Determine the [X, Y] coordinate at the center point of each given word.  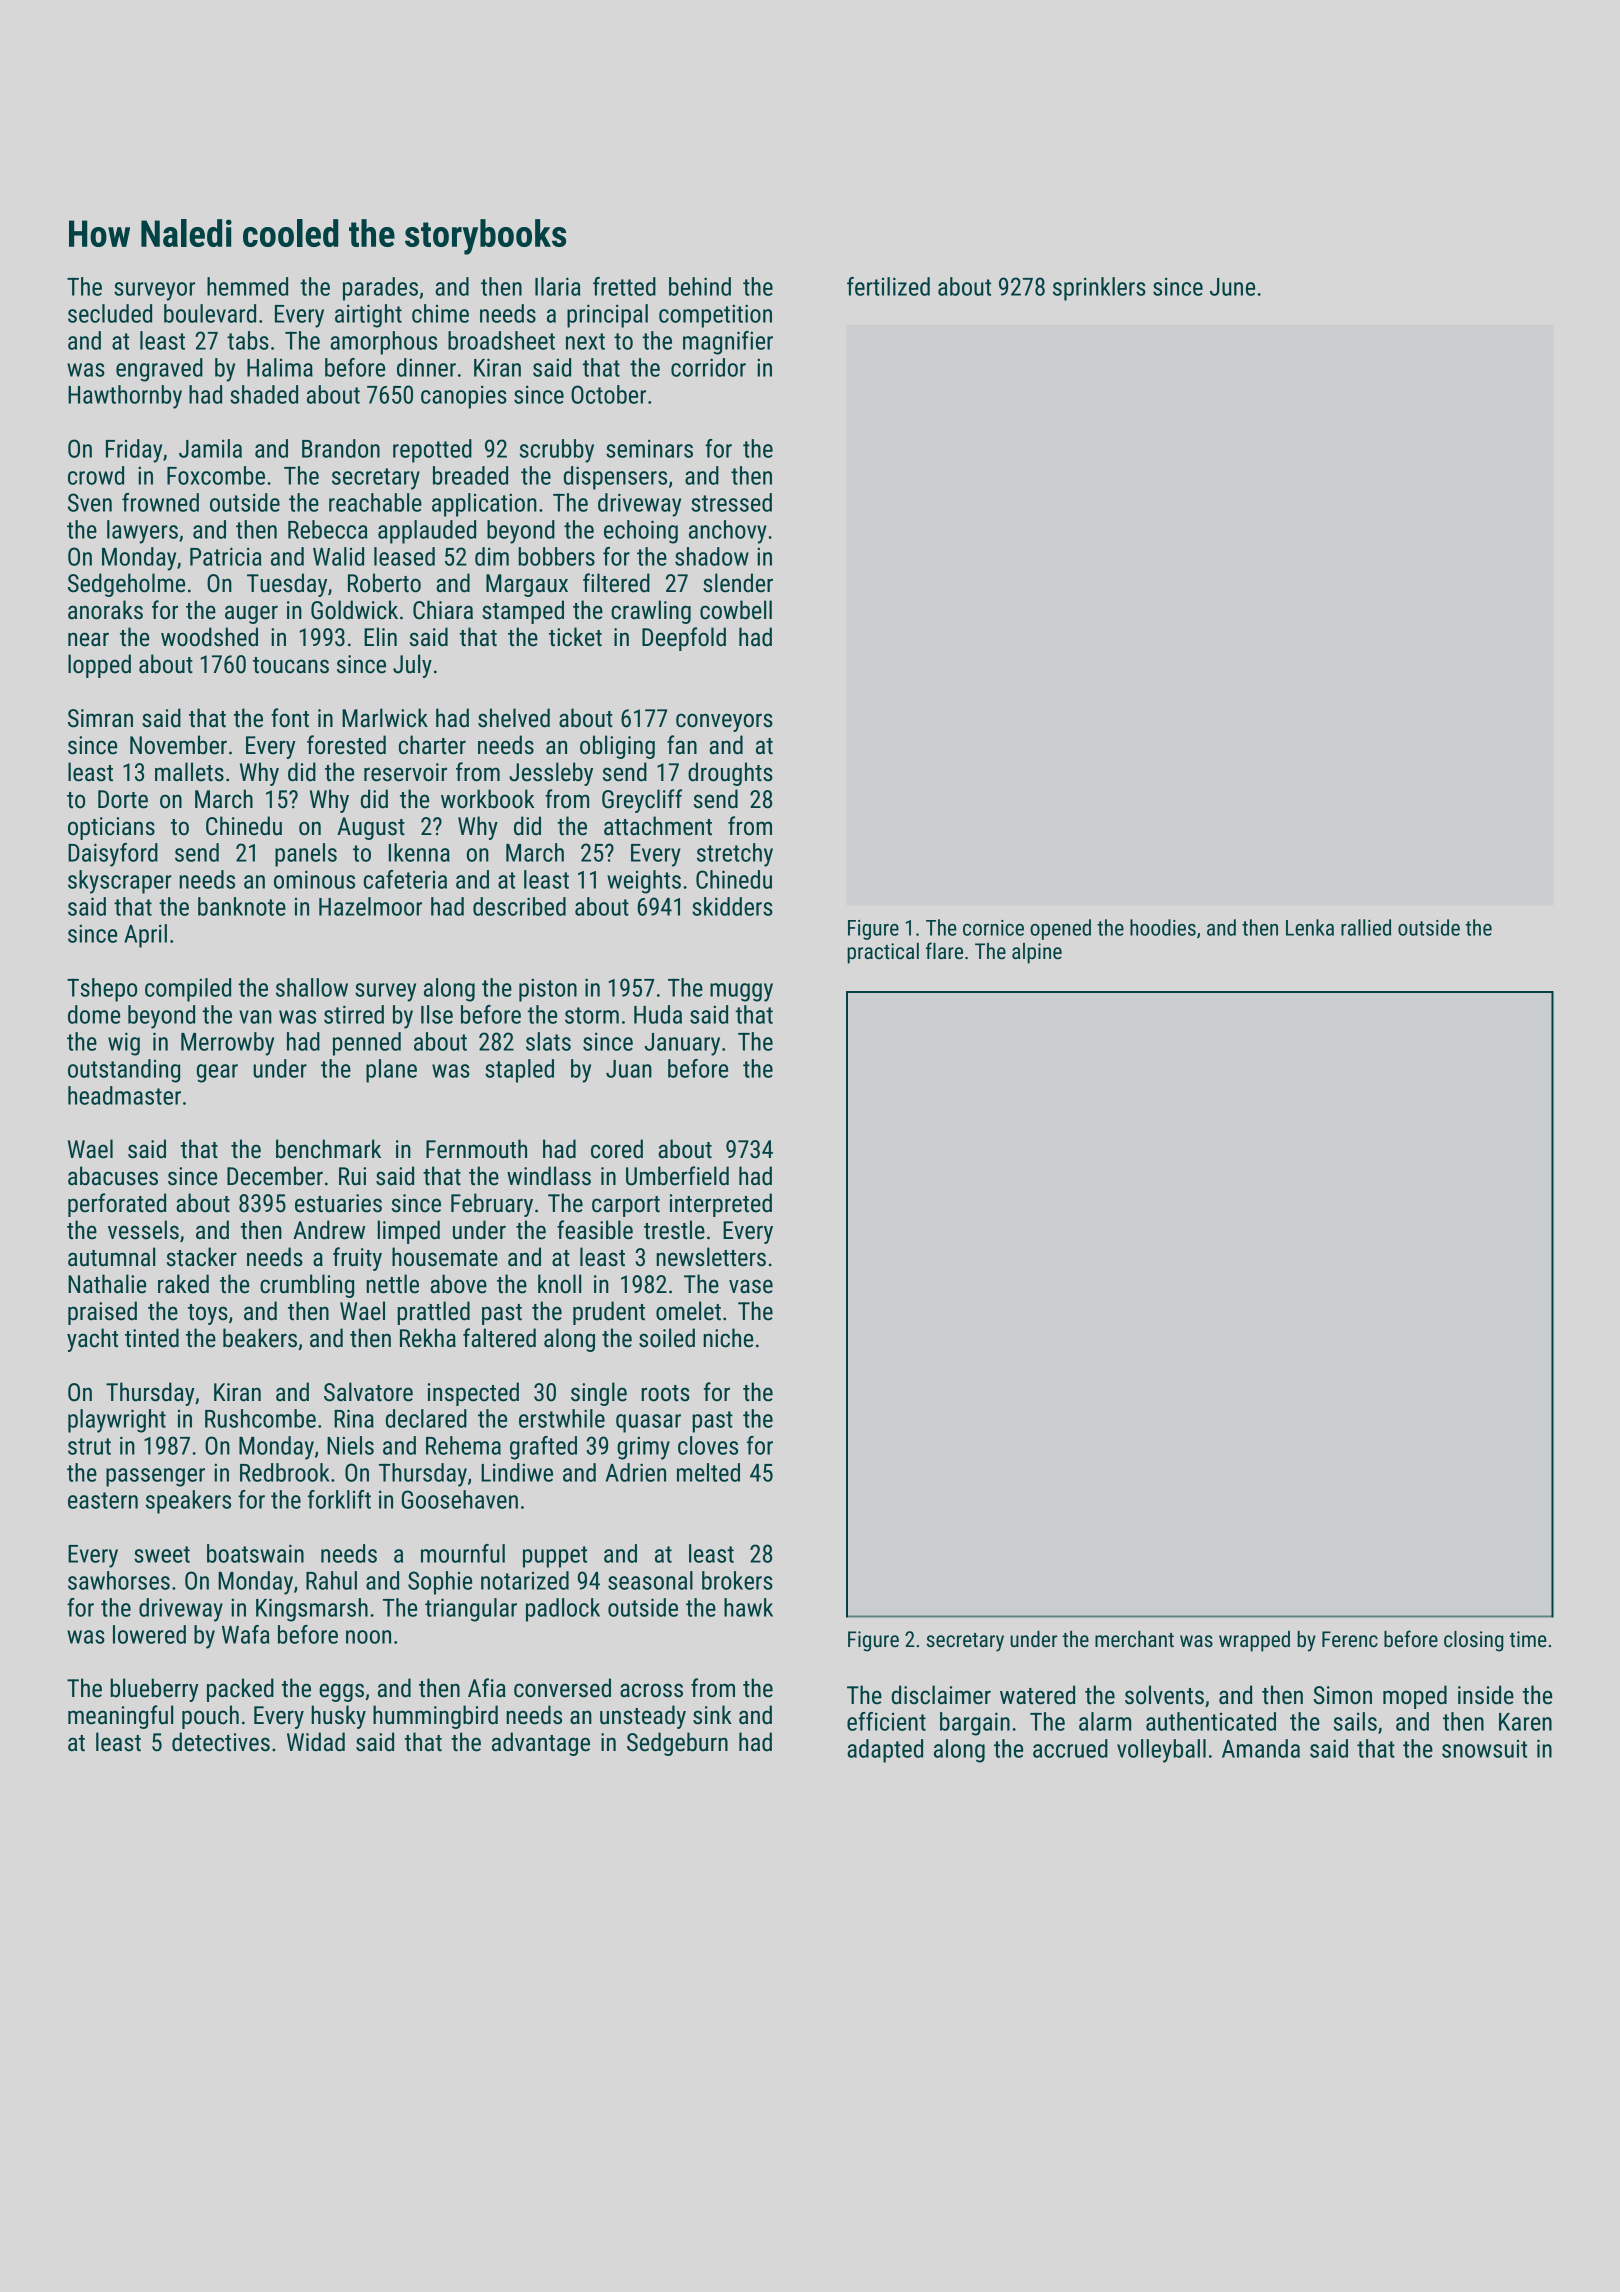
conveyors [724, 722]
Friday [134, 451]
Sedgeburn [677, 1744]
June [1232, 287]
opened [1060, 929]
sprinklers [1099, 289]
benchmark [328, 1149]
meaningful [120, 1717]
